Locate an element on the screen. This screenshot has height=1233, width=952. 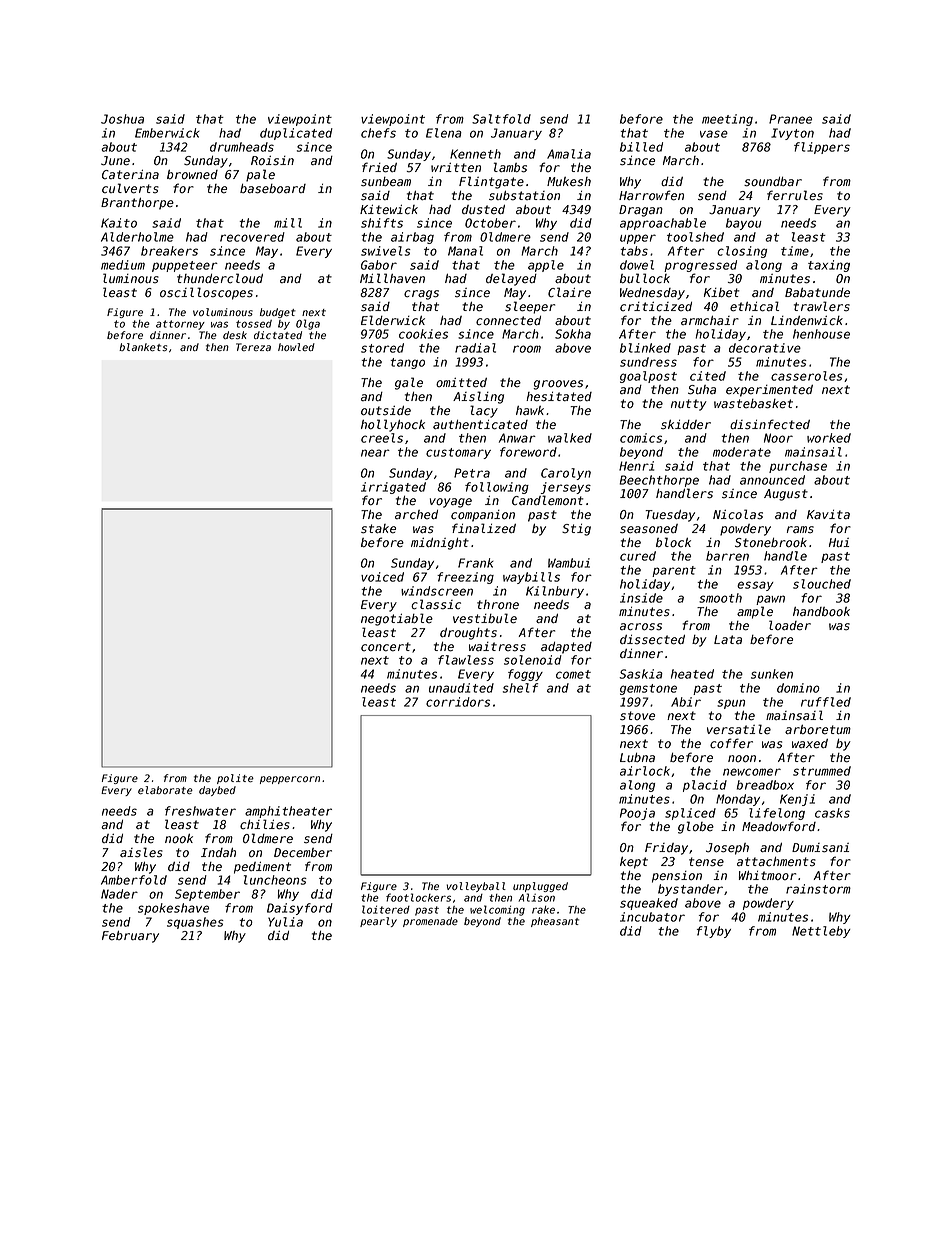
finalized is located at coordinates (484, 528).
